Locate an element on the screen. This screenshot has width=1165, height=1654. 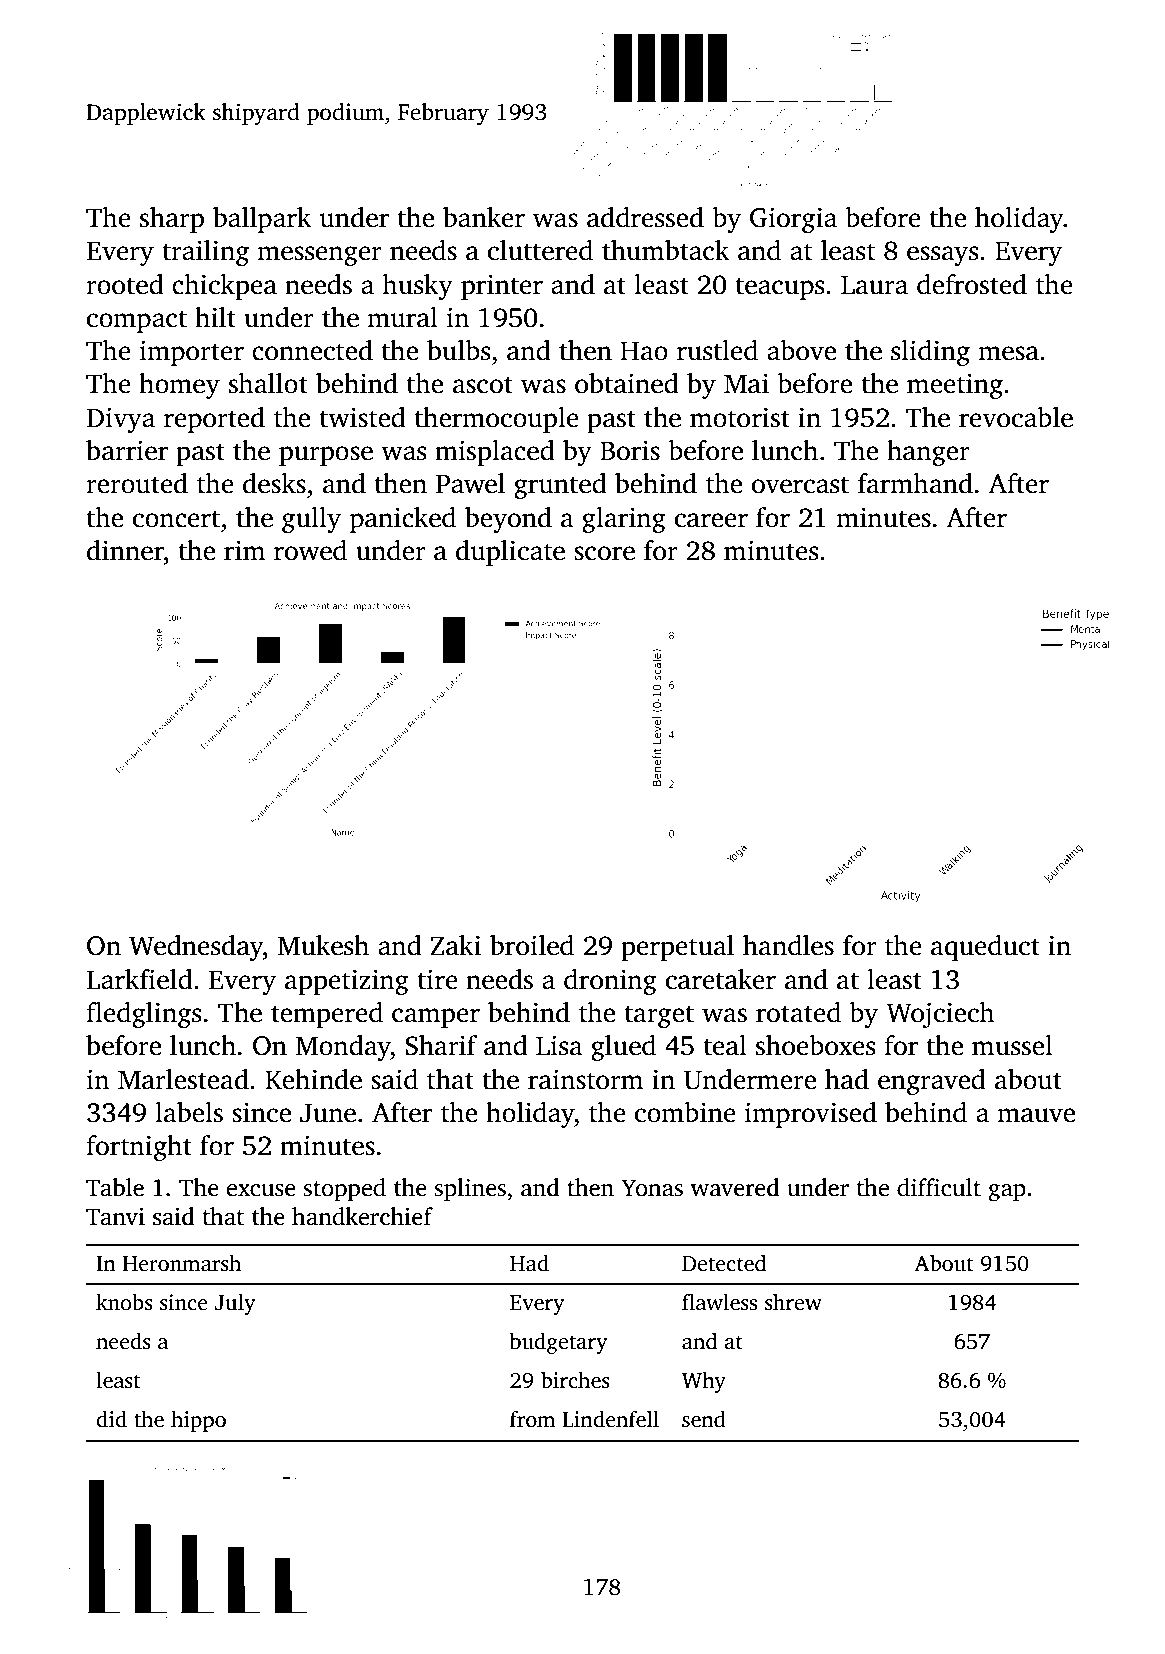
farmhand is located at coordinates (915, 483).
